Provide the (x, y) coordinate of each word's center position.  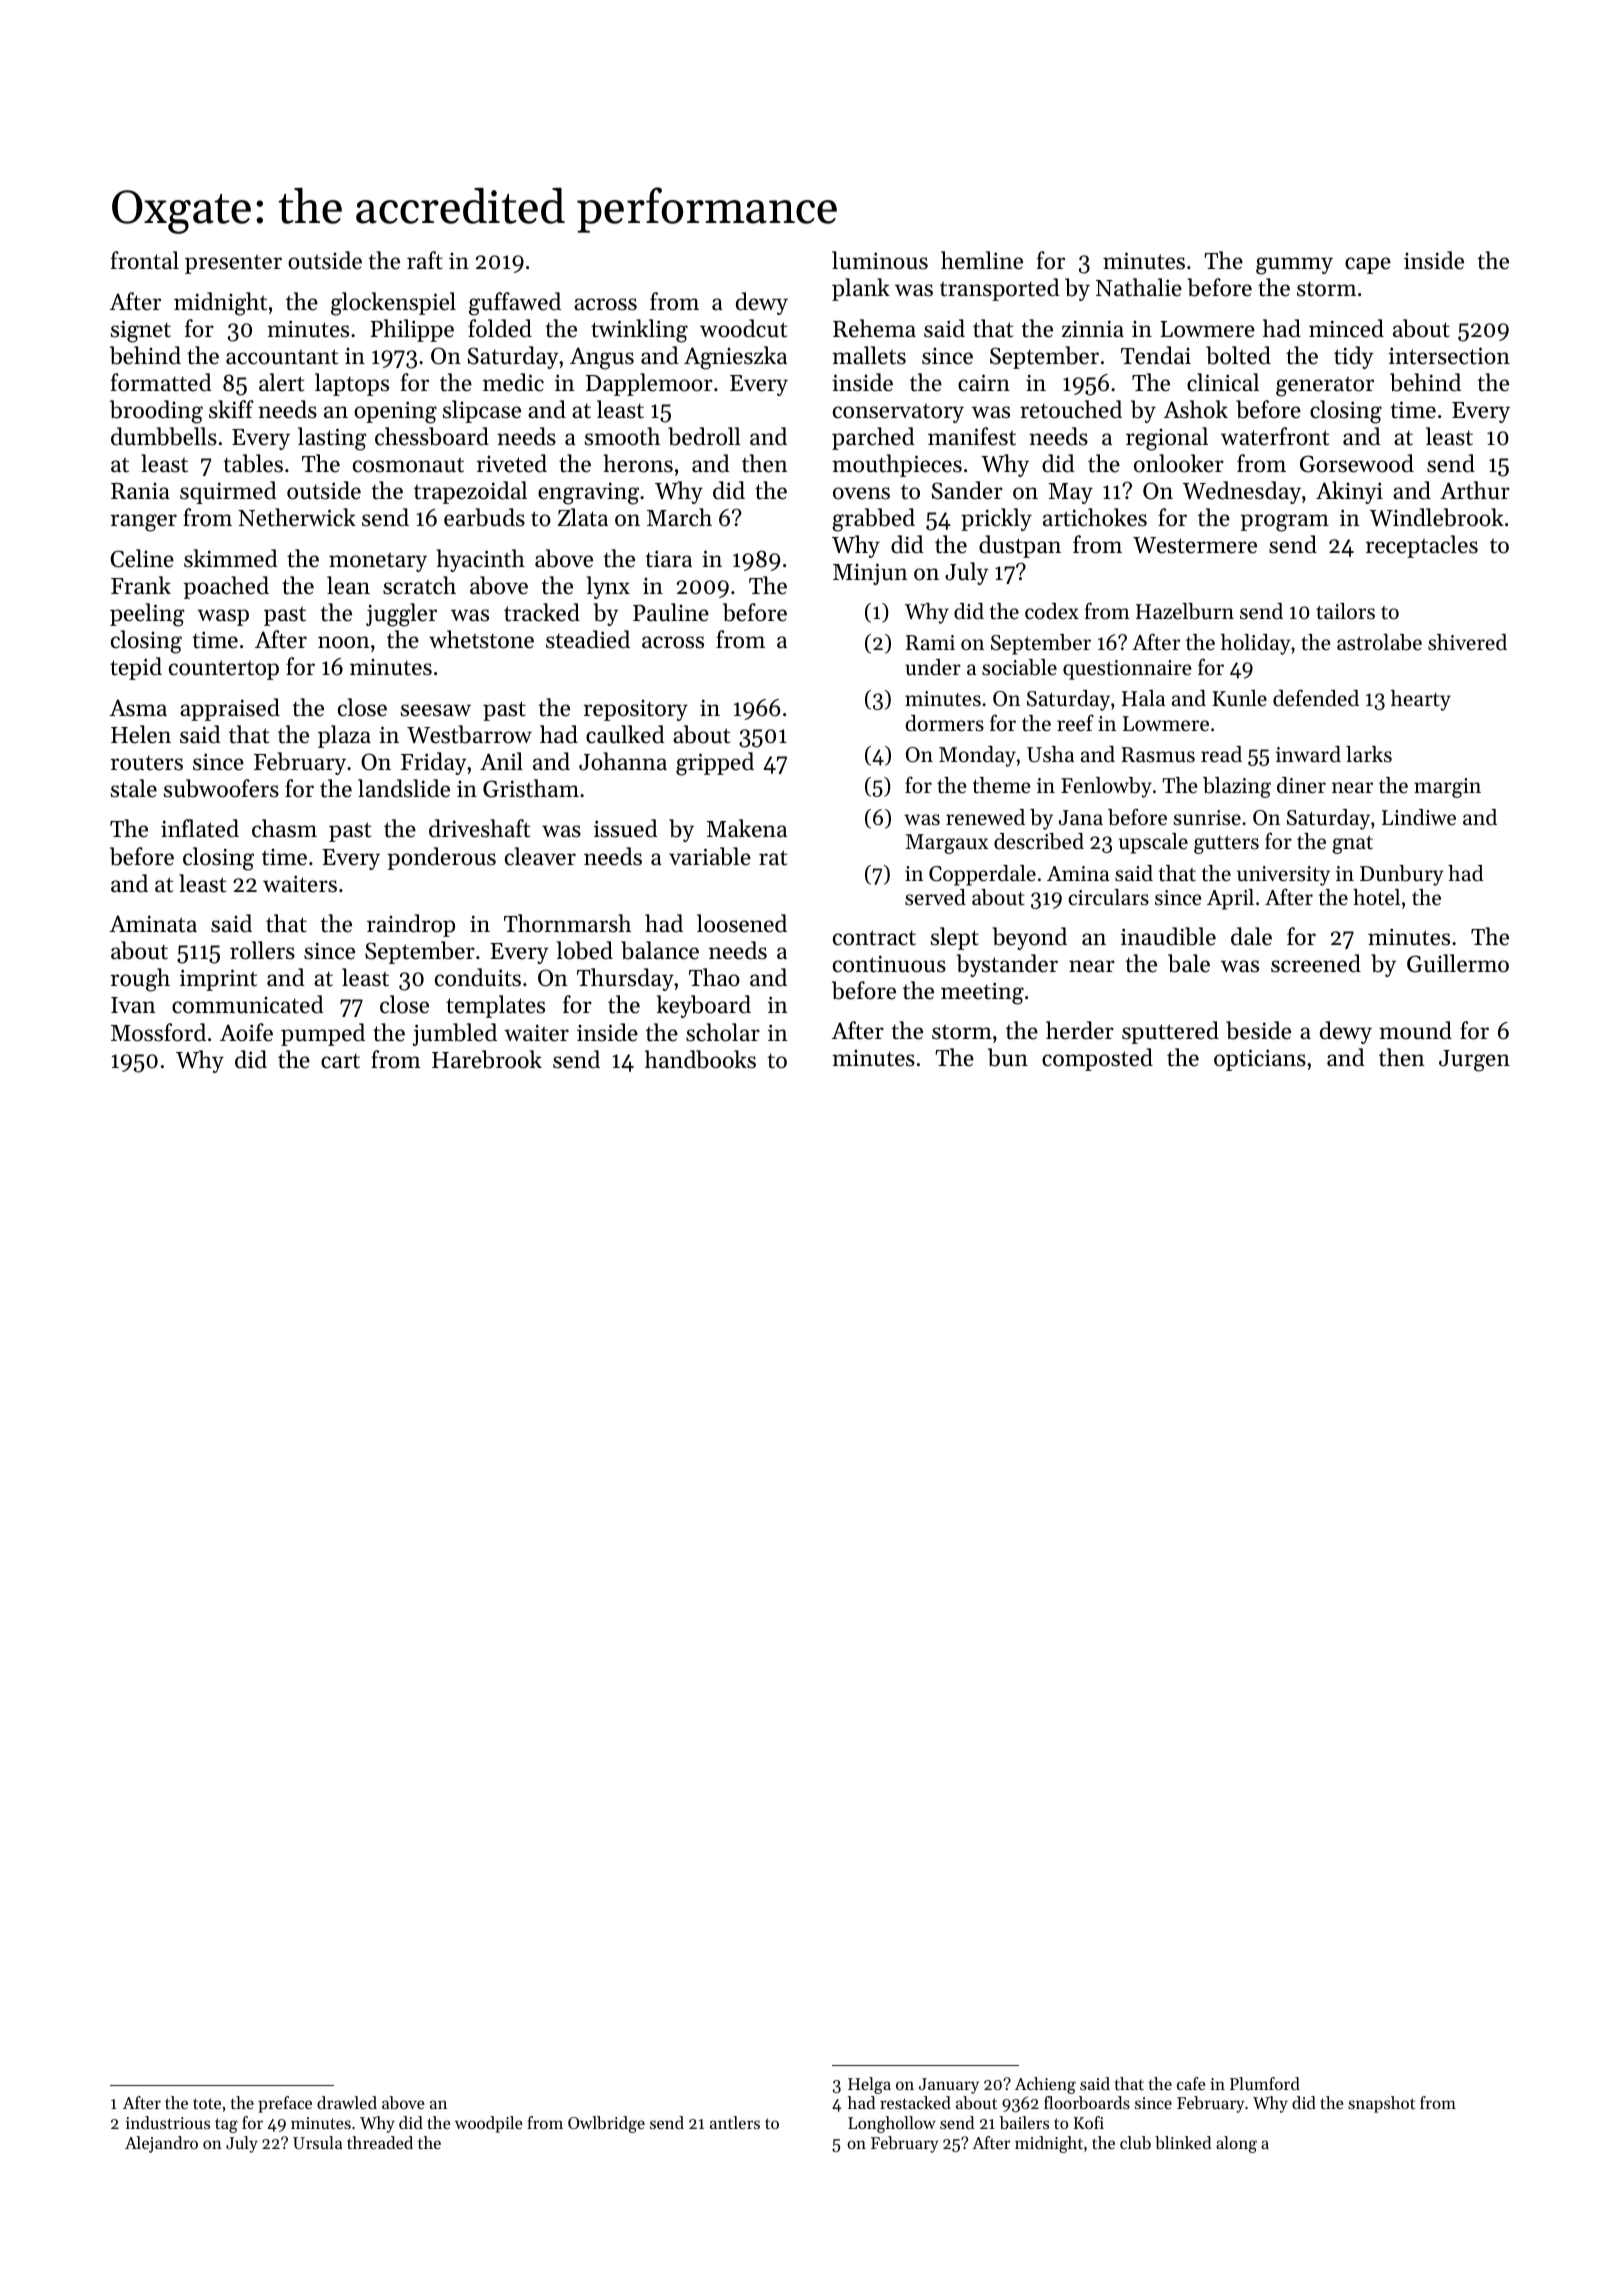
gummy (1294, 266)
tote (207, 2103)
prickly (996, 519)
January (949, 2086)
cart (340, 1061)
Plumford (1265, 2083)
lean (348, 585)
